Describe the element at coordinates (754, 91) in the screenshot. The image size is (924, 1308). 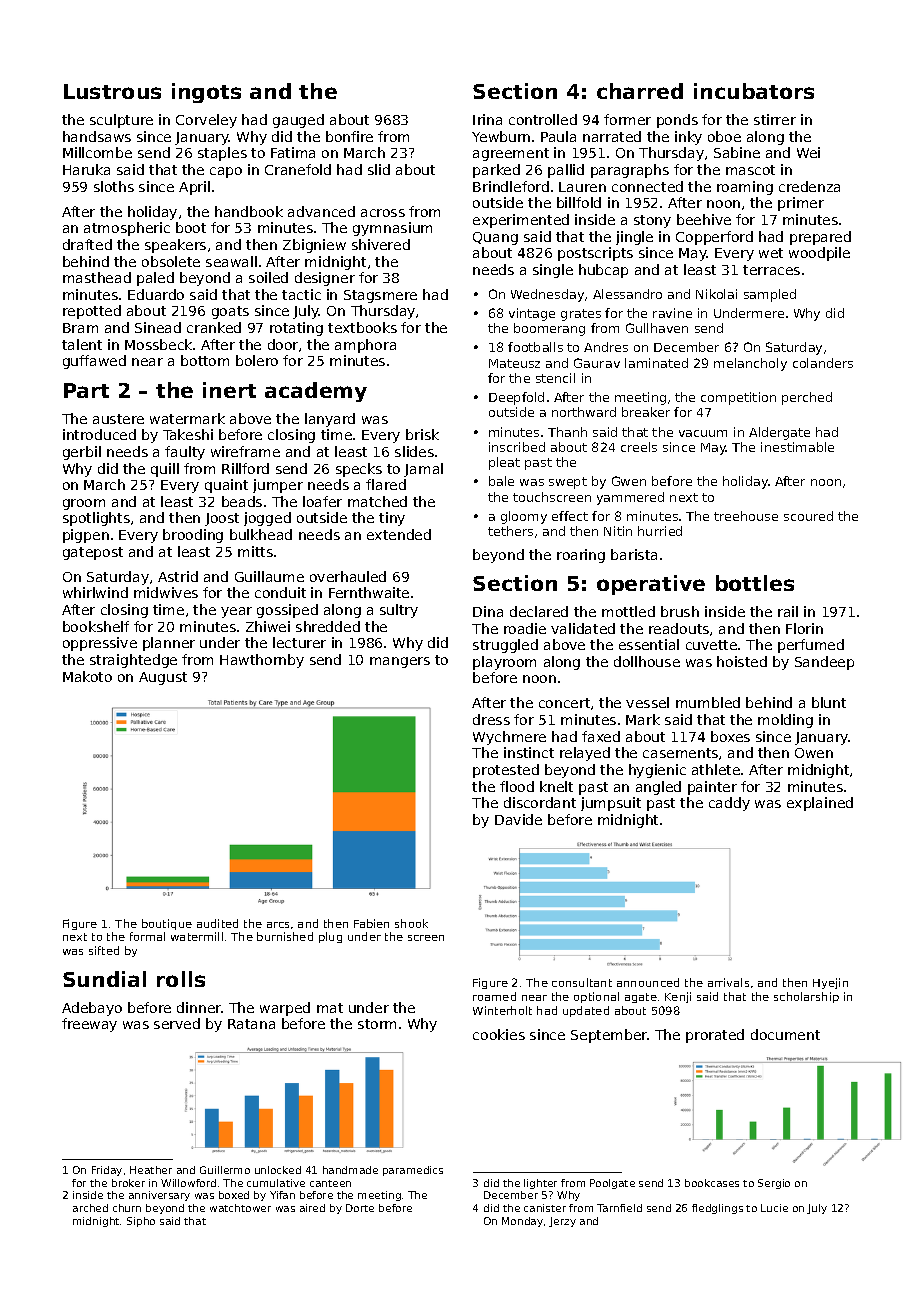
I see `incubators` at that location.
